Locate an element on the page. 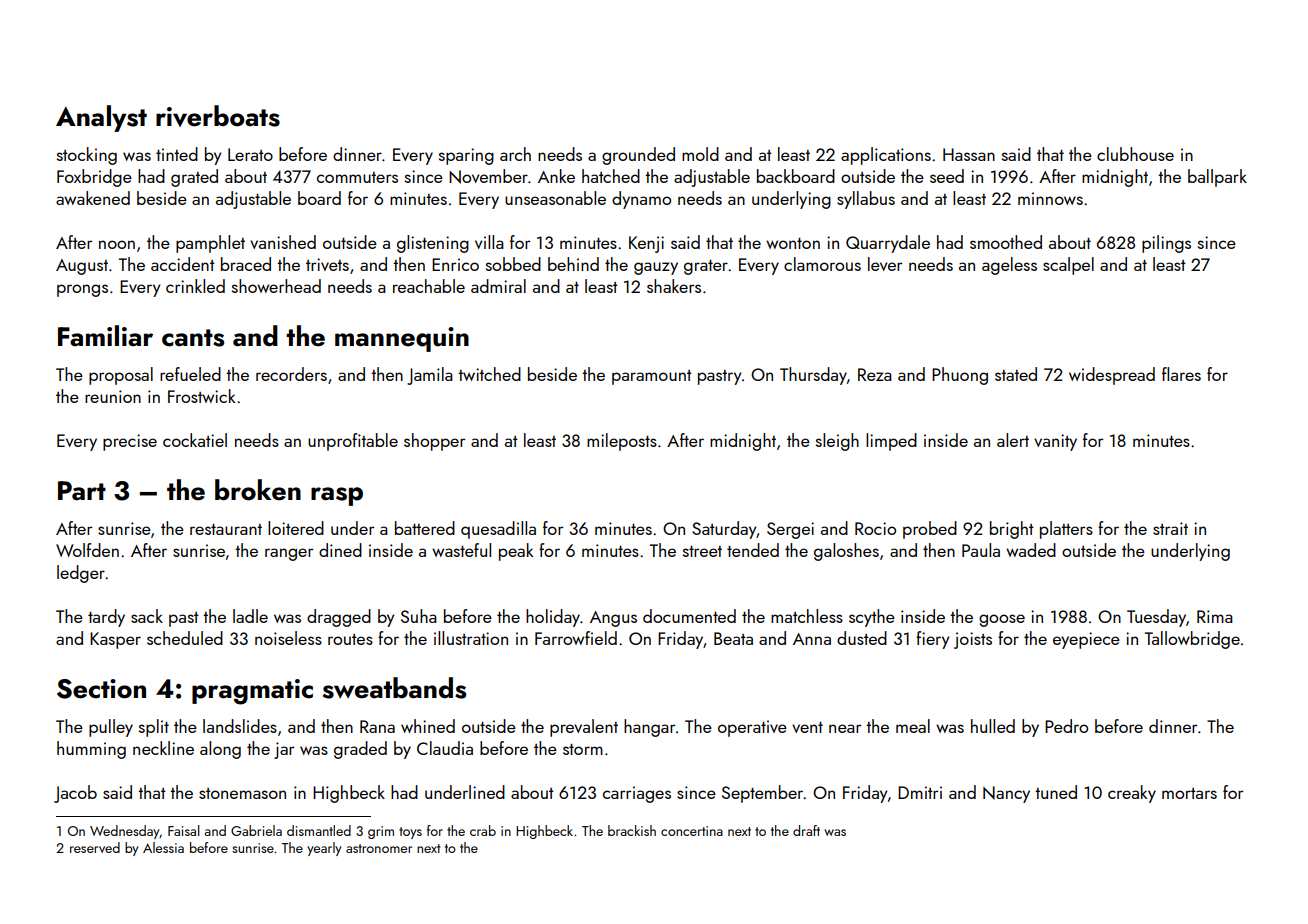 The image size is (1308, 924). riverboats is located at coordinates (218, 116).
